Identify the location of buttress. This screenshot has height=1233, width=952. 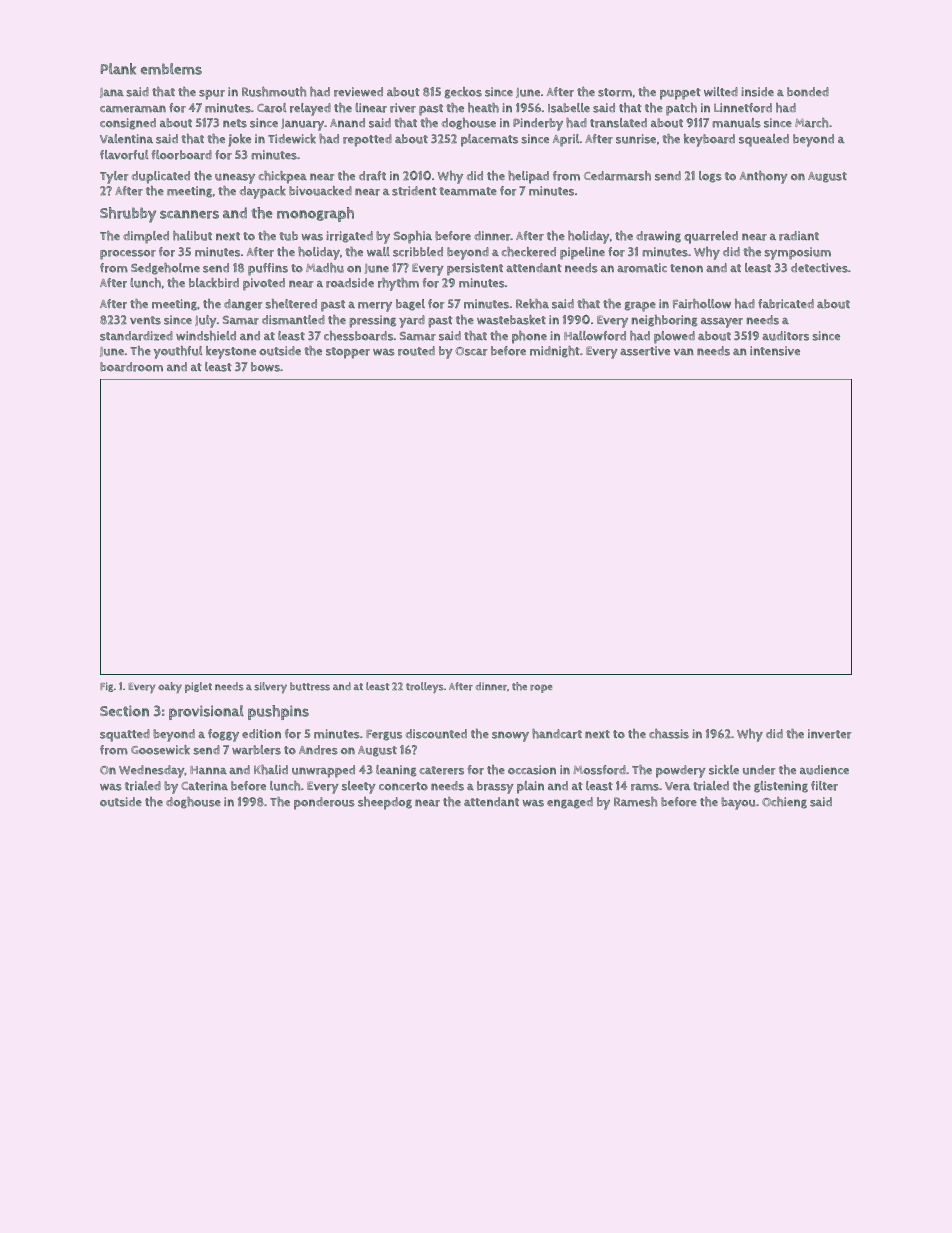
(310, 686).
